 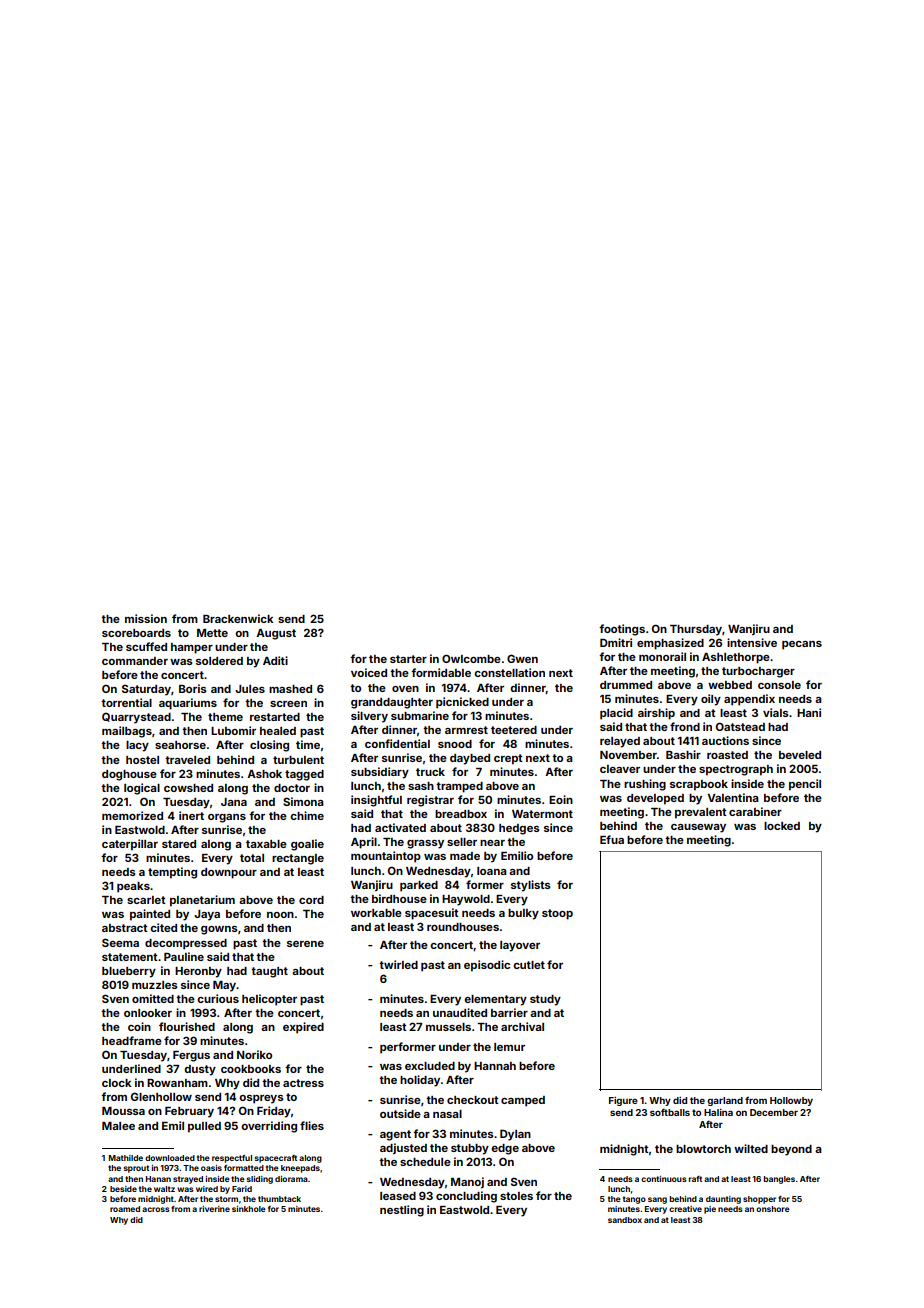 I want to click on total, so click(x=252, y=858).
